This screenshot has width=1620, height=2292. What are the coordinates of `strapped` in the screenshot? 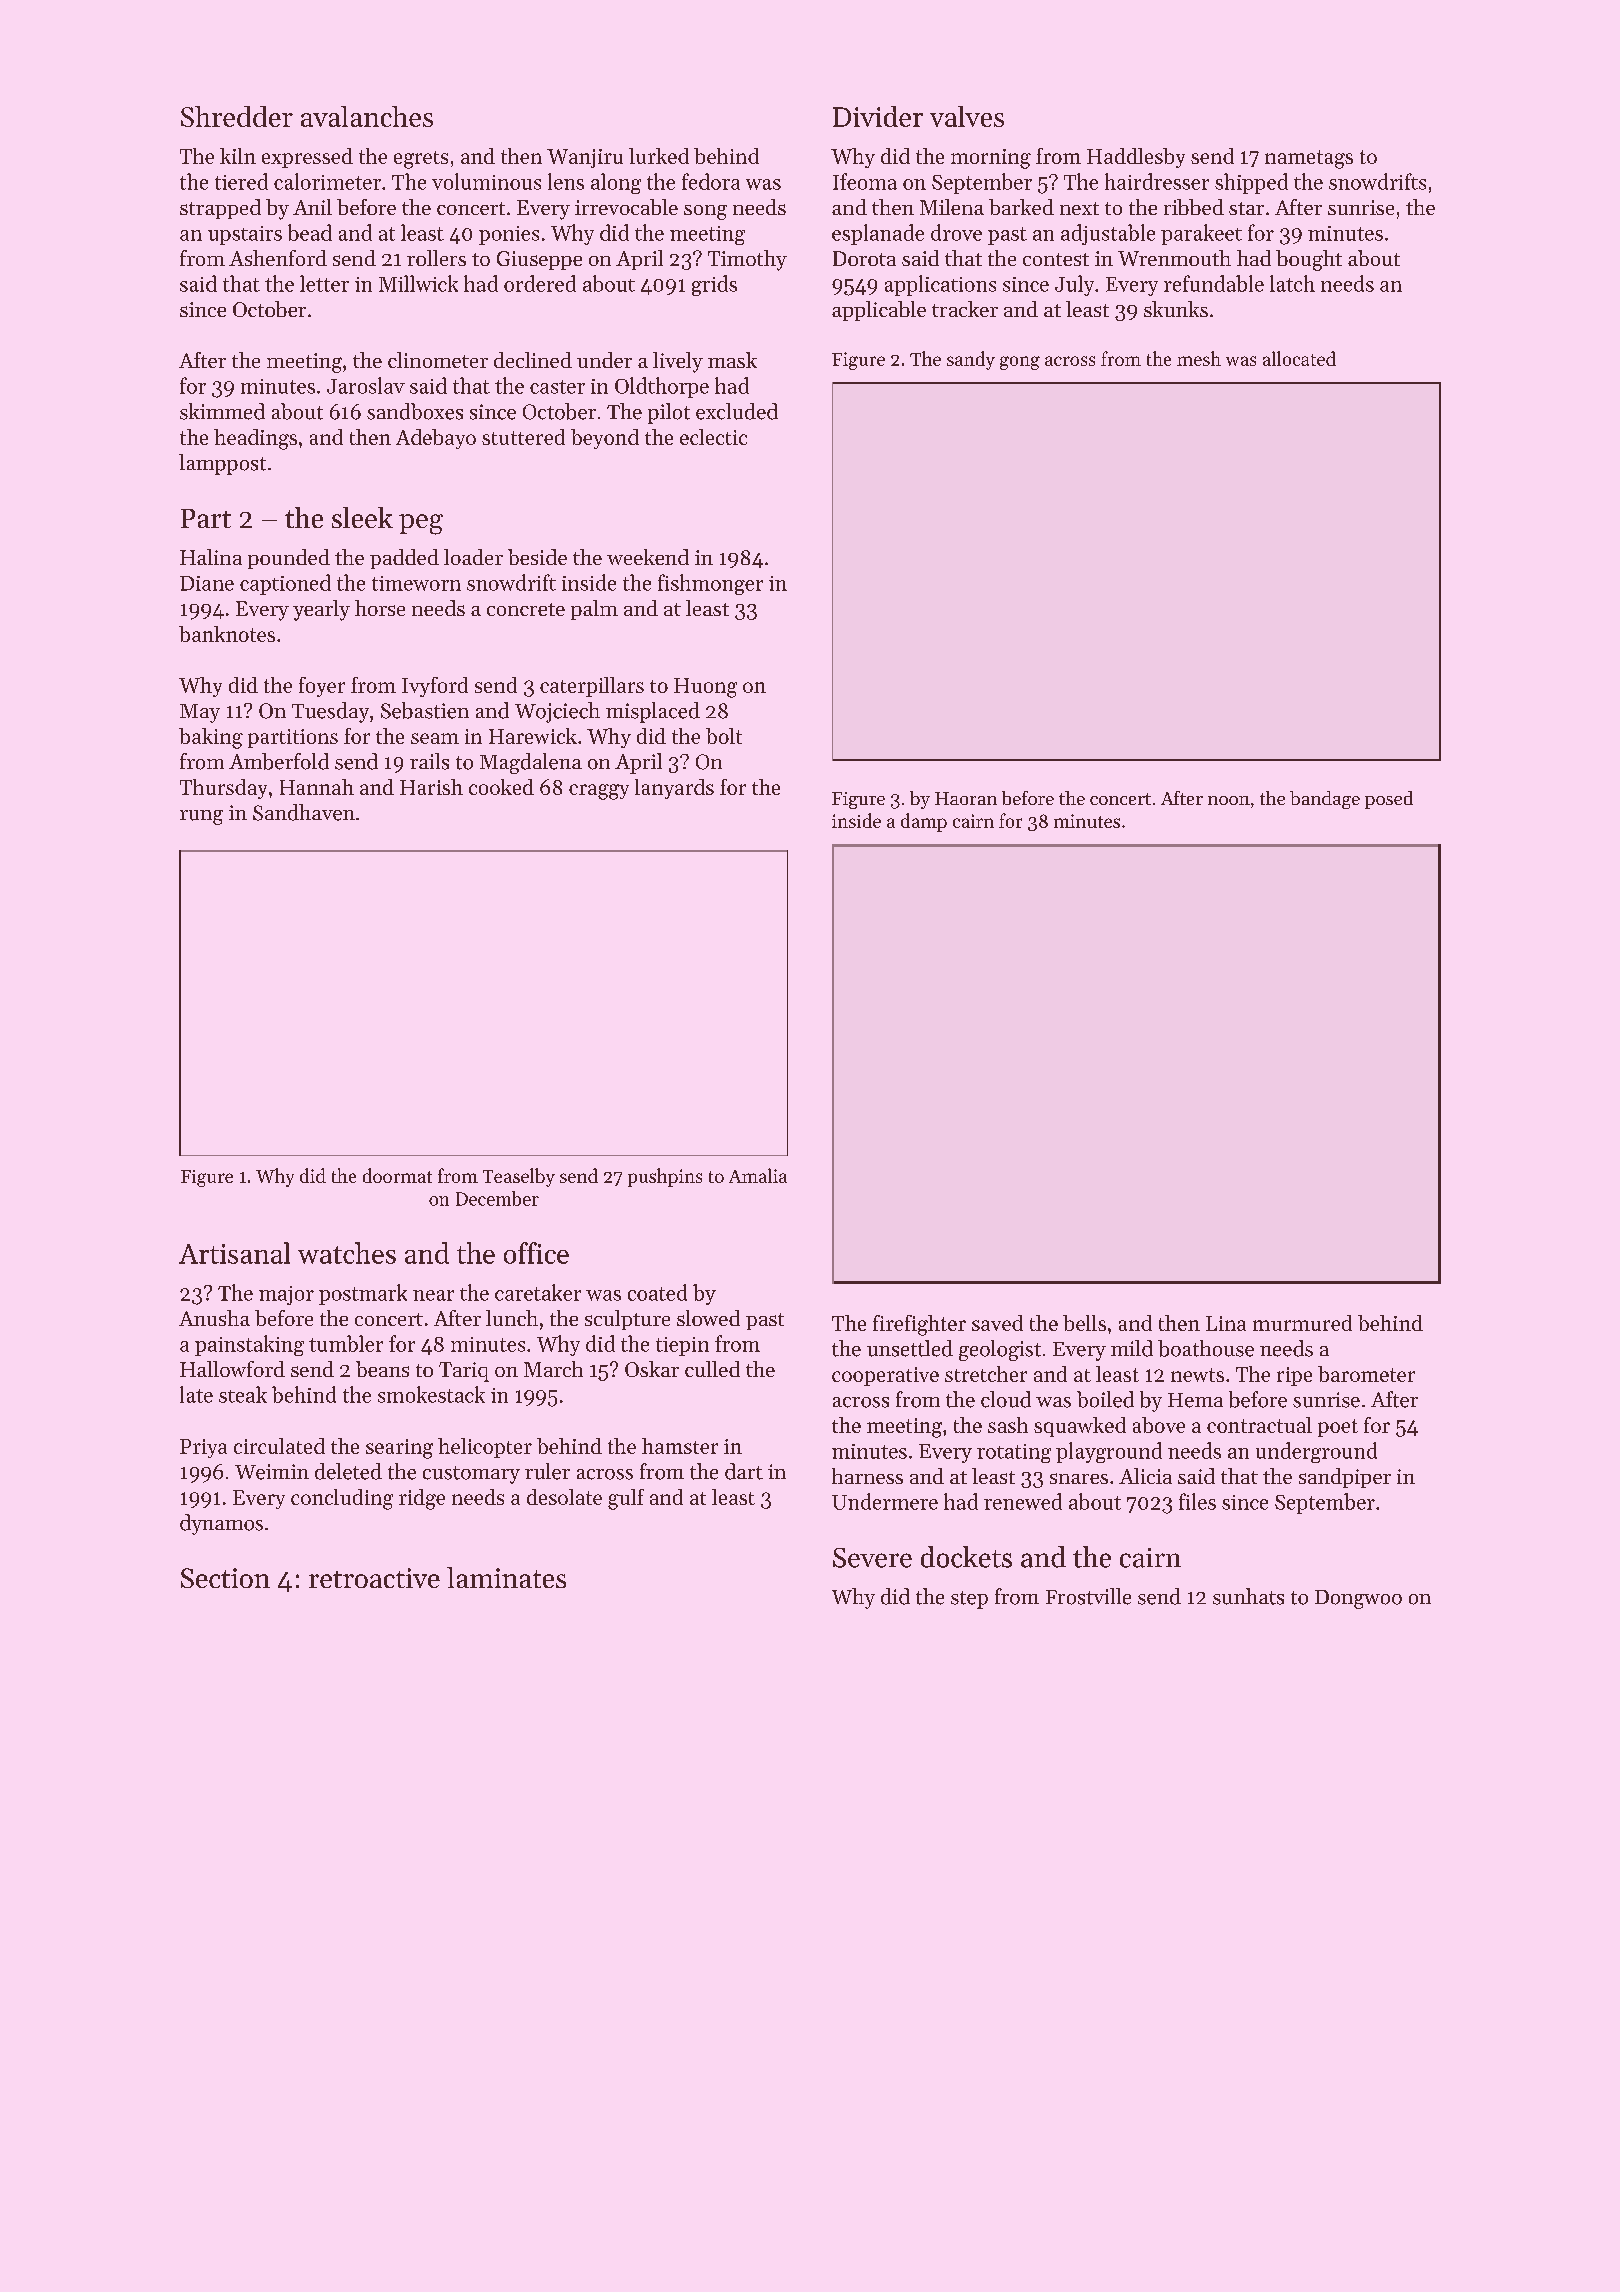 It's located at (220, 209).
